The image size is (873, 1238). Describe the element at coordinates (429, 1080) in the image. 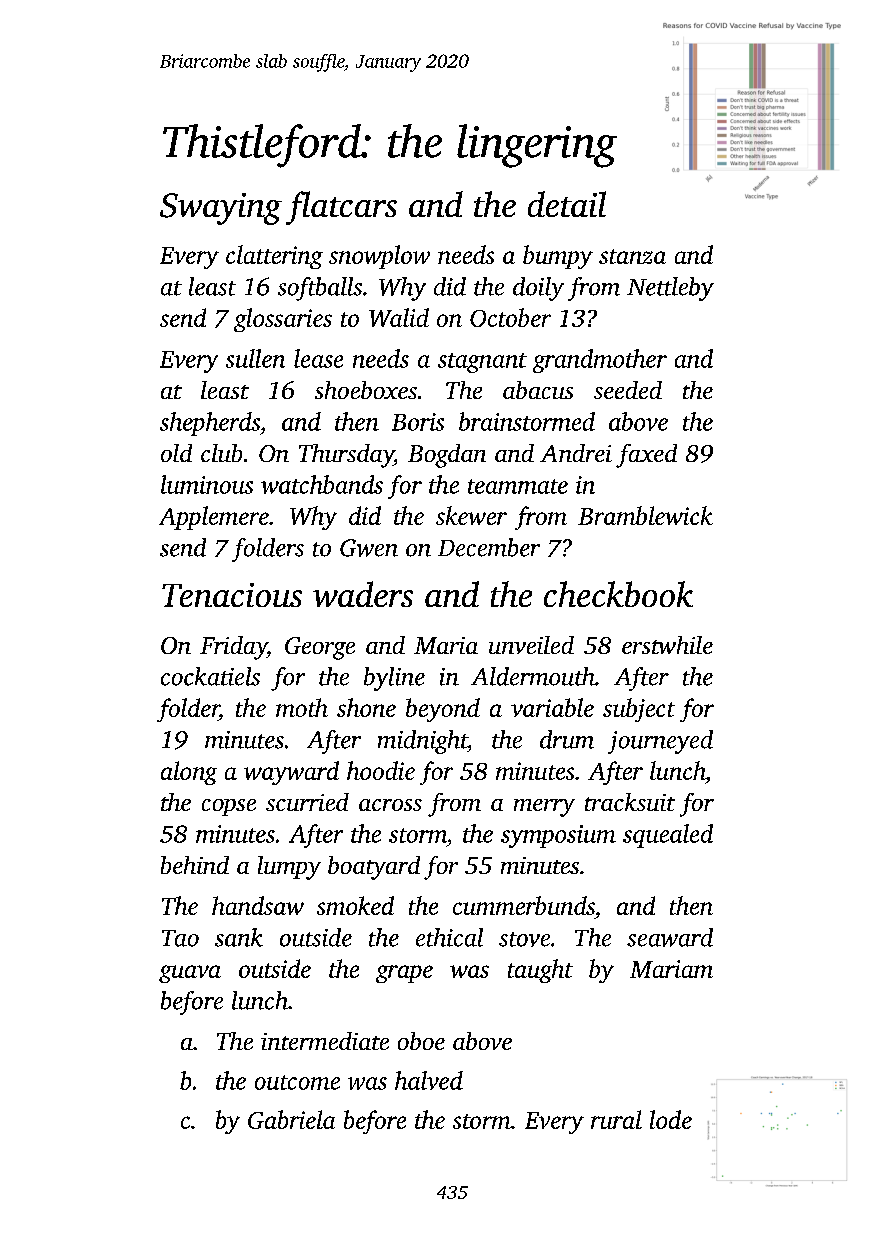

I see `halved` at that location.
